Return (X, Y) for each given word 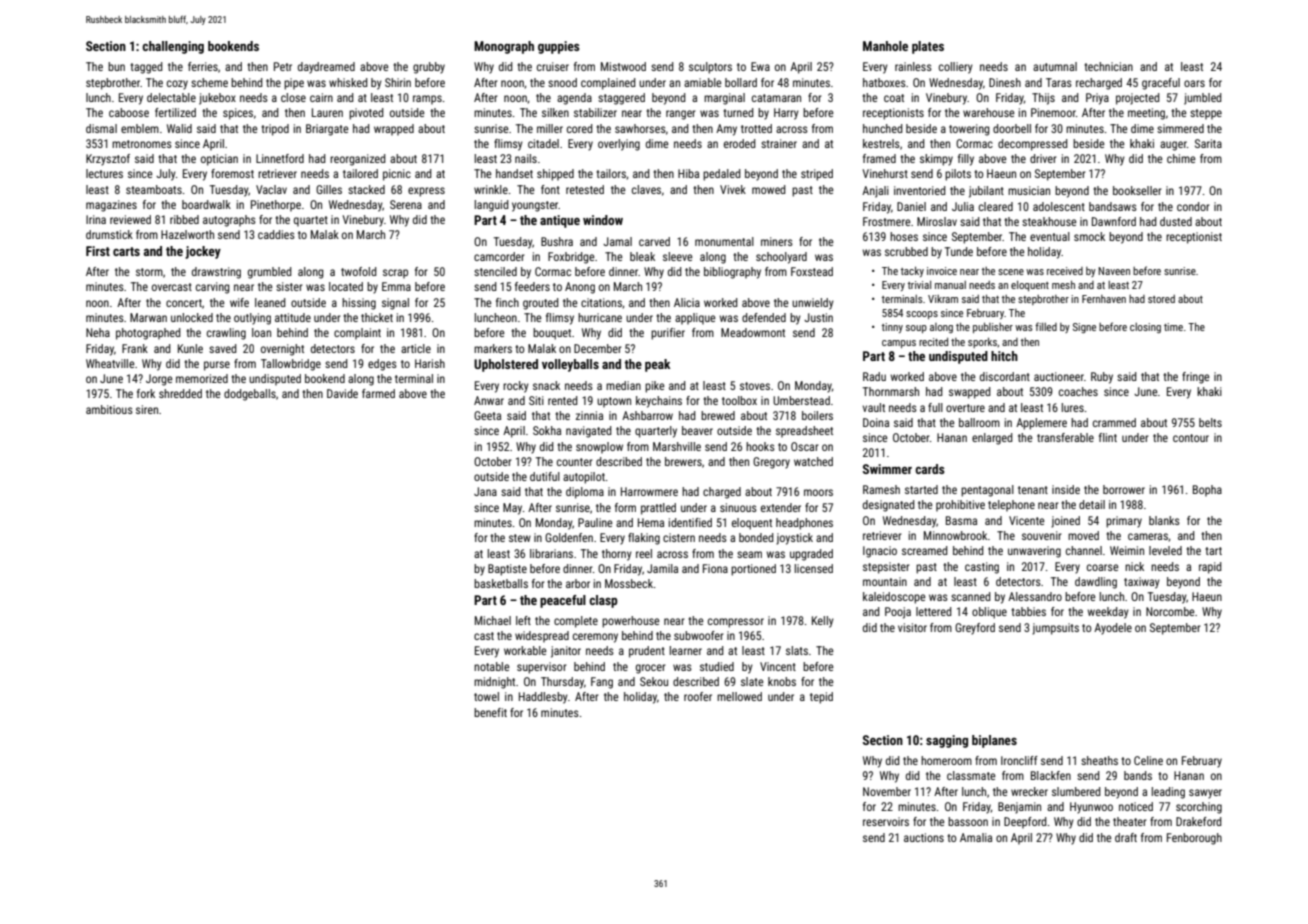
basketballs (501, 583)
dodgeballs (250, 395)
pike (655, 387)
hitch (1004, 356)
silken (555, 112)
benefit (490, 712)
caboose (129, 112)
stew (520, 538)
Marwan (148, 317)
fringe (1196, 378)
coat (894, 98)
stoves (755, 386)
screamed (925, 550)
